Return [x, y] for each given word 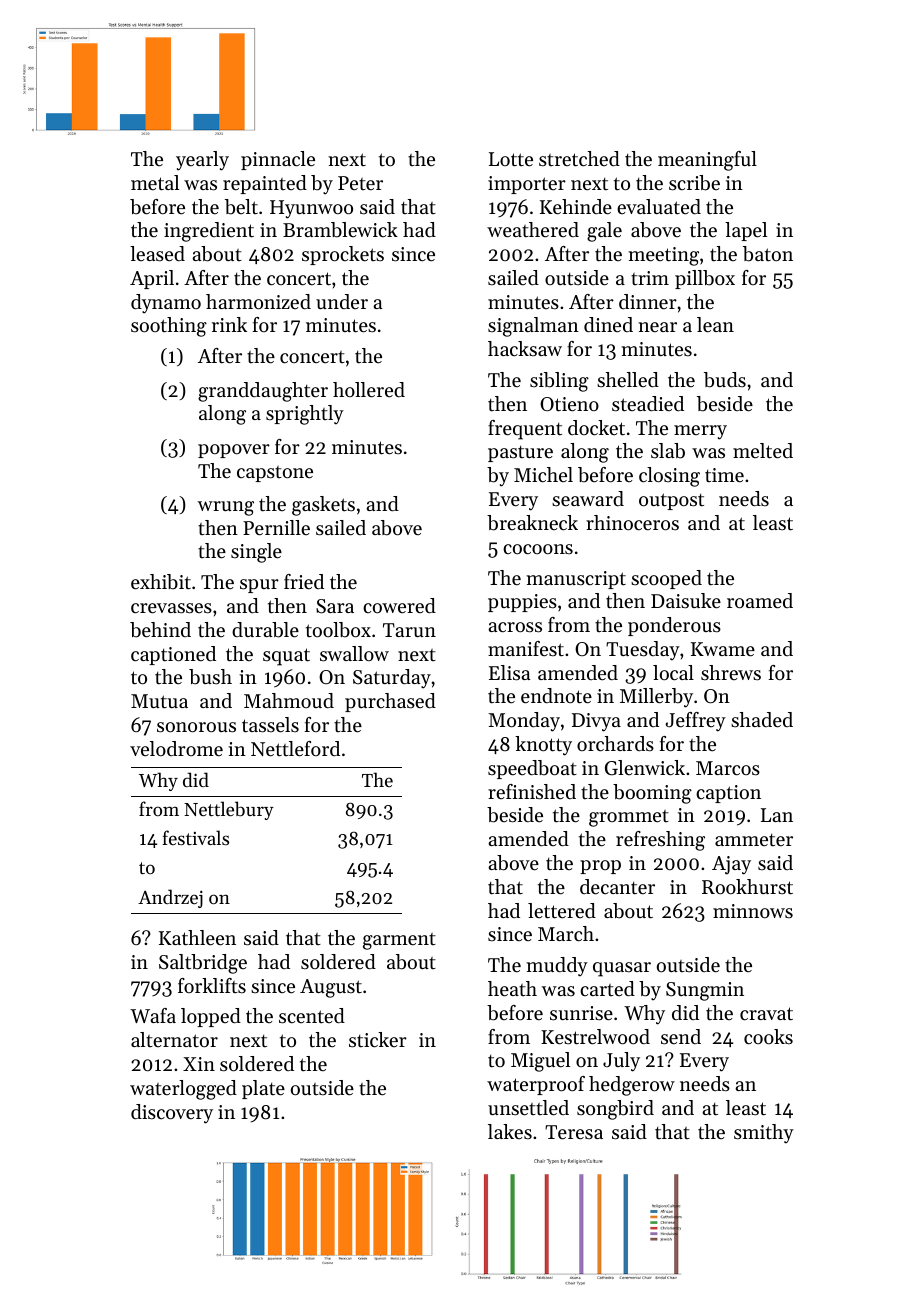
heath [512, 989]
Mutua [159, 701]
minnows [753, 911]
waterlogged [183, 1090]
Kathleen [197, 938]
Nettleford [295, 749]
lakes [510, 1131]
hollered [369, 390]
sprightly [305, 415]
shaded [762, 720]
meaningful [707, 161]
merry [700, 432]
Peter [360, 183]
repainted [265, 184]
